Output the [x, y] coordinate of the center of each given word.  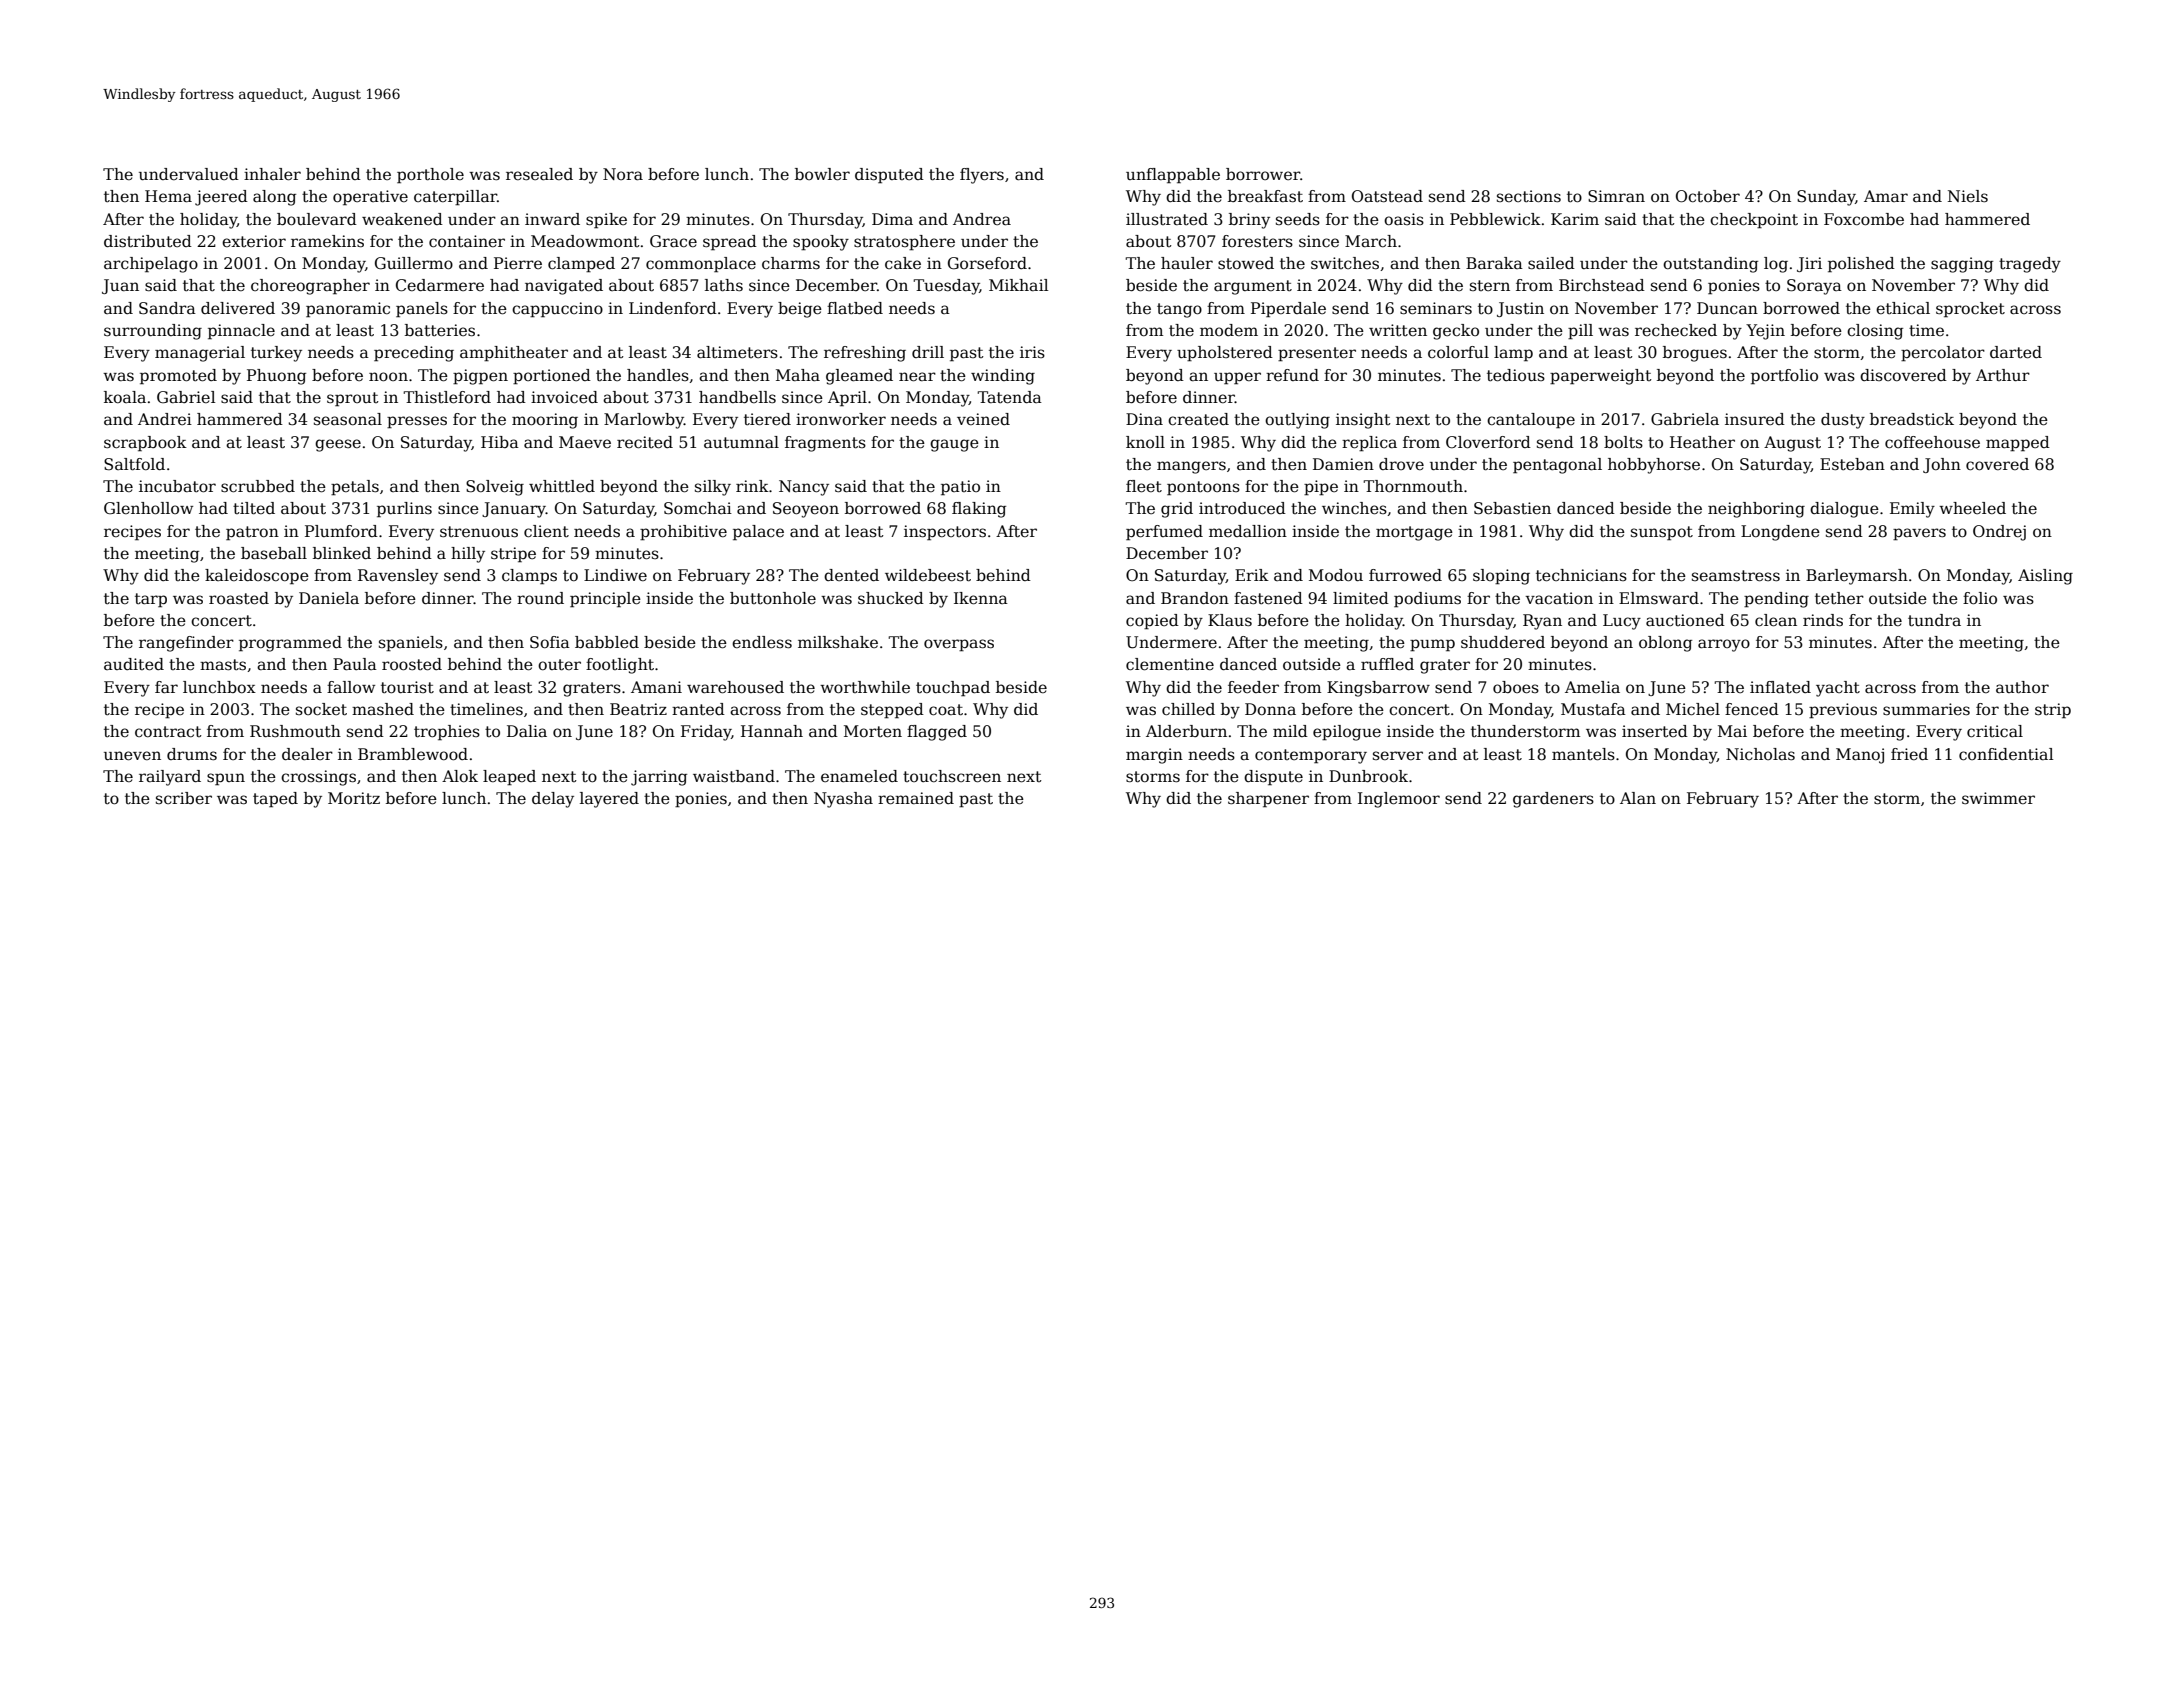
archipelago [151, 265]
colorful [1458, 352]
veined [983, 419]
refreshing [865, 354]
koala [125, 397]
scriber [184, 798]
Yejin [1765, 332]
